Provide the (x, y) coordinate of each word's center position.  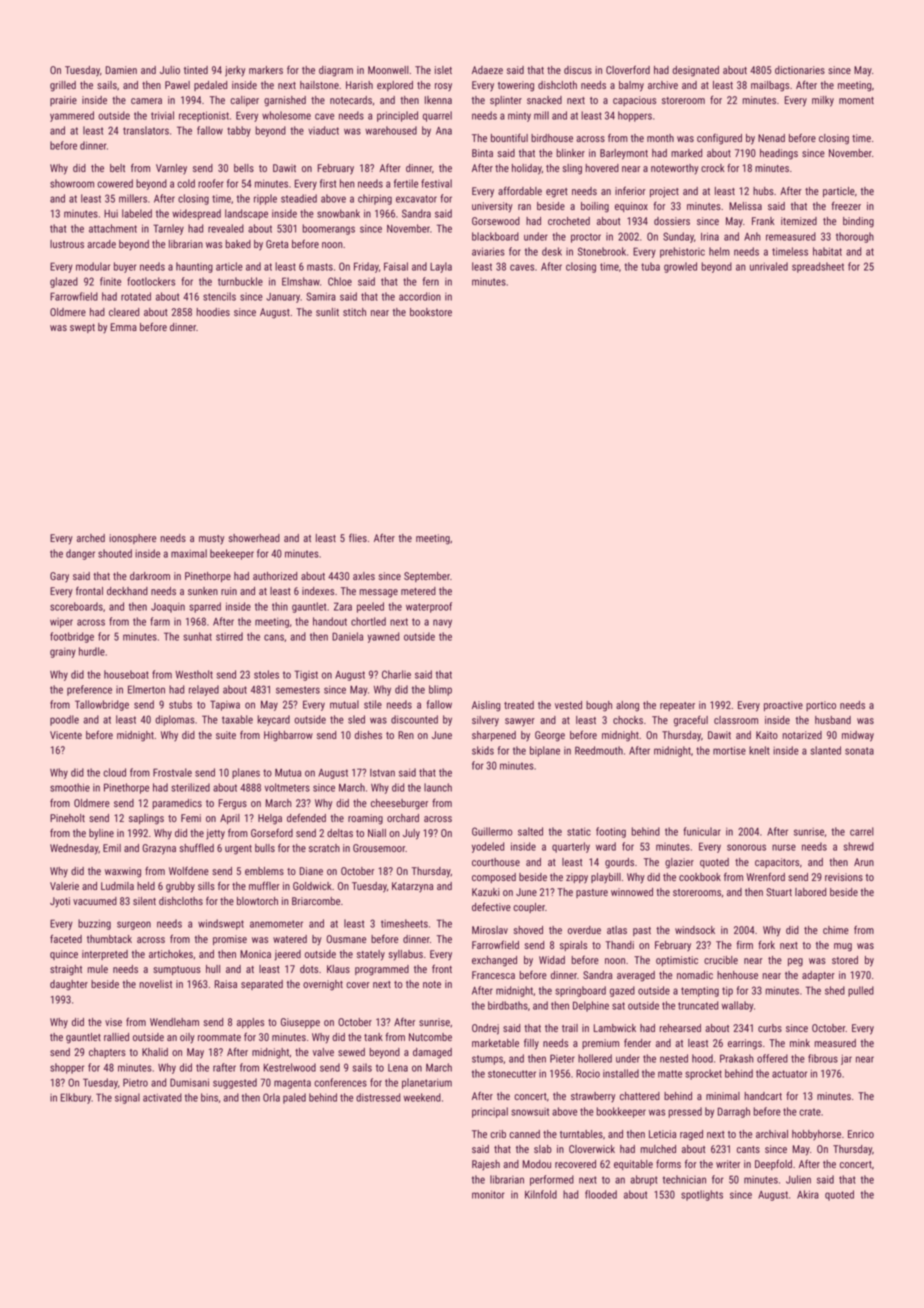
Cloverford (628, 69)
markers (266, 70)
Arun (864, 862)
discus (578, 70)
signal (127, 1098)
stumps (487, 1060)
